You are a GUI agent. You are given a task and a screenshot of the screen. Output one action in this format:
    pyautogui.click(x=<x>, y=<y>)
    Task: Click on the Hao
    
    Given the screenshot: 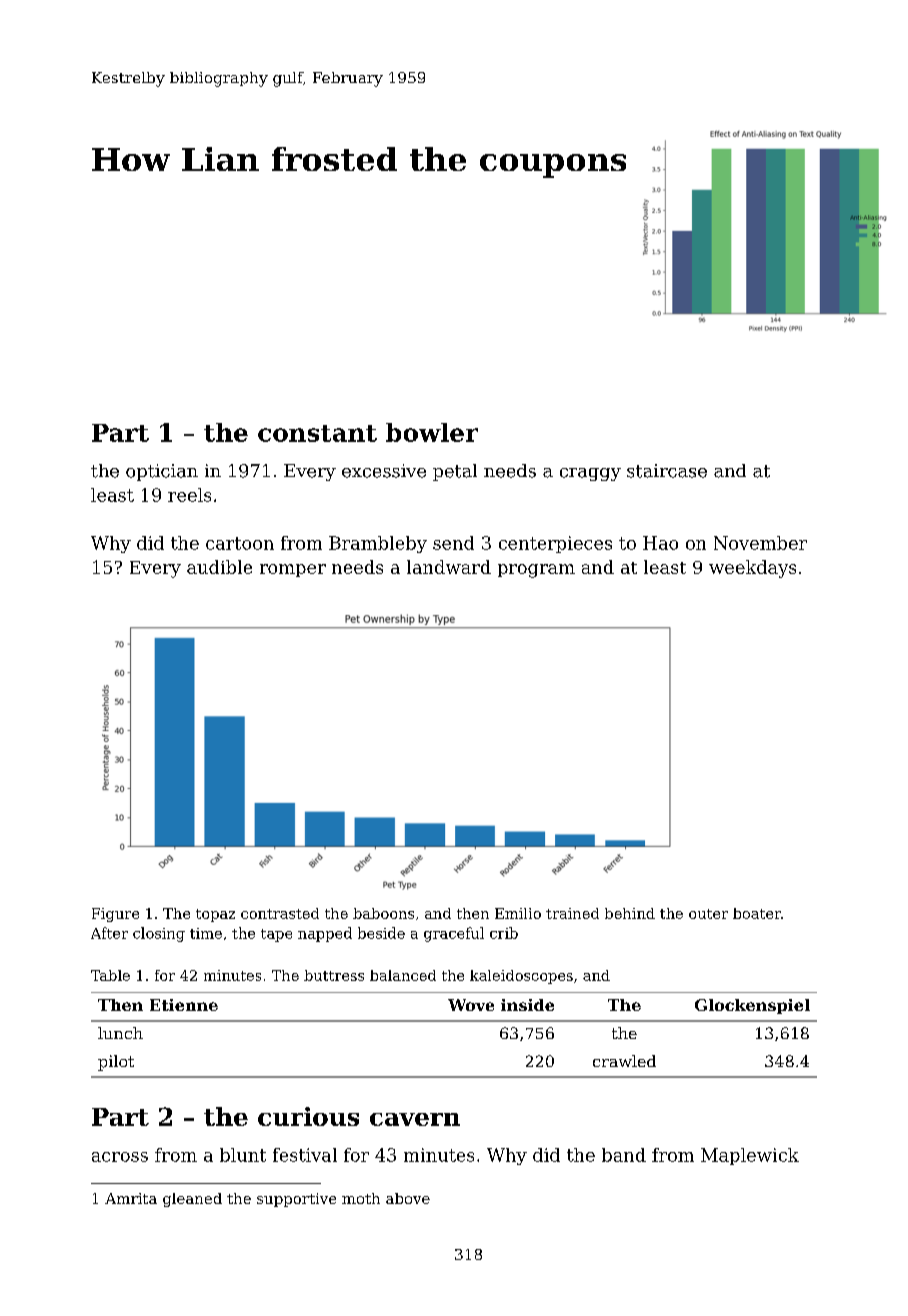 What is the action you would take?
    pyautogui.click(x=660, y=543)
